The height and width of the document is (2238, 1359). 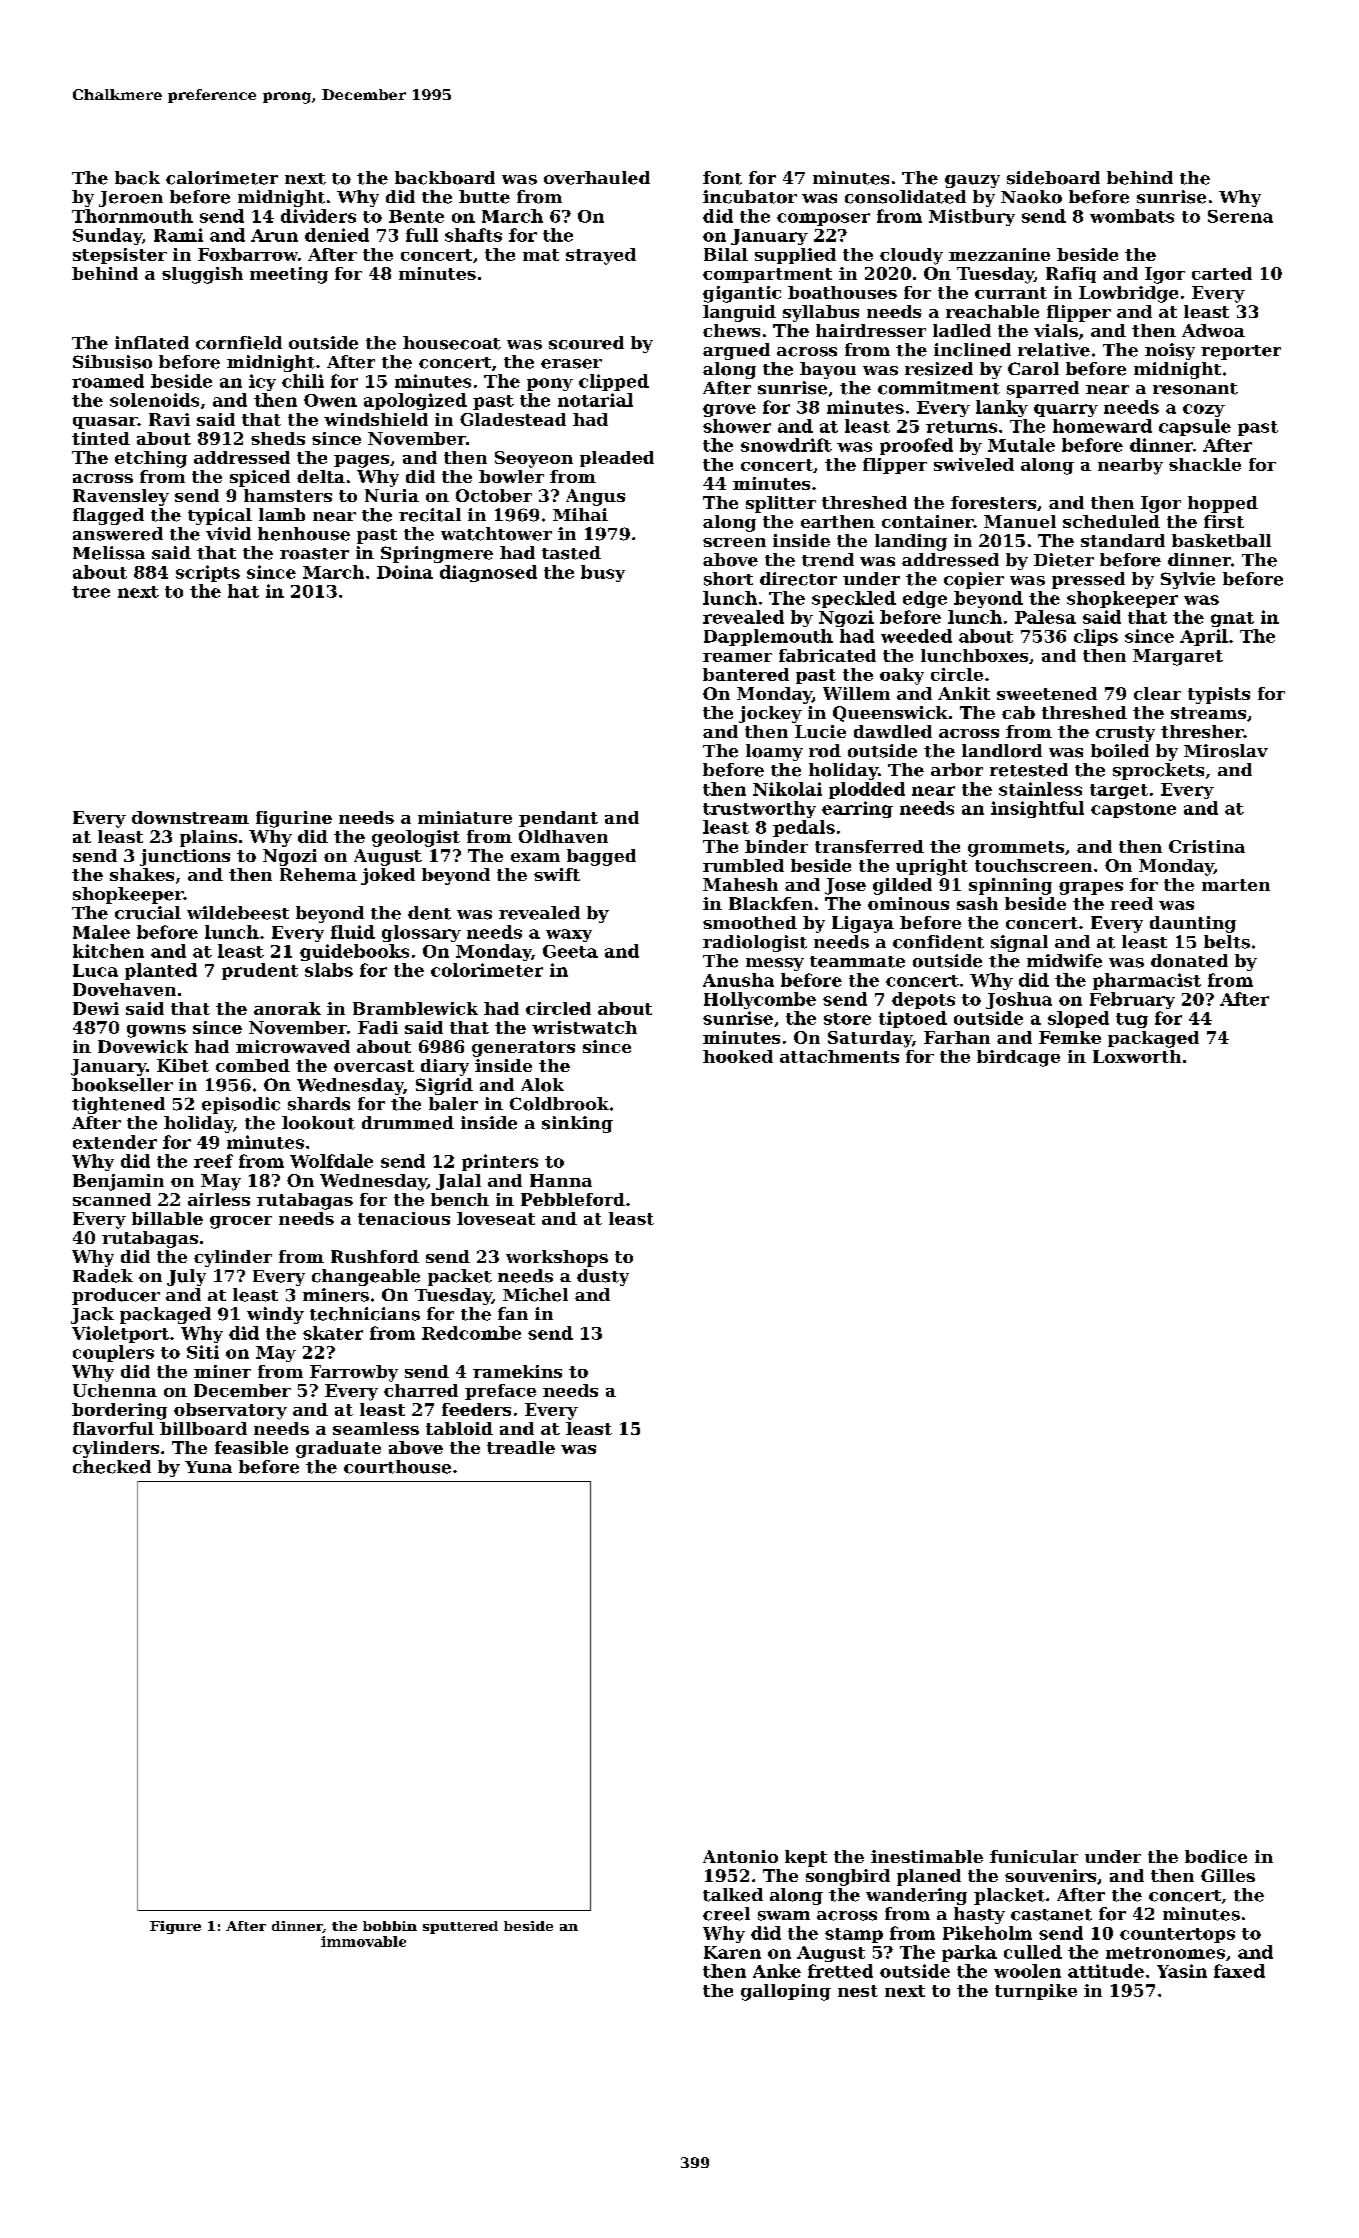 What do you see at coordinates (722, 178) in the document?
I see `font` at bounding box center [722, 178].
